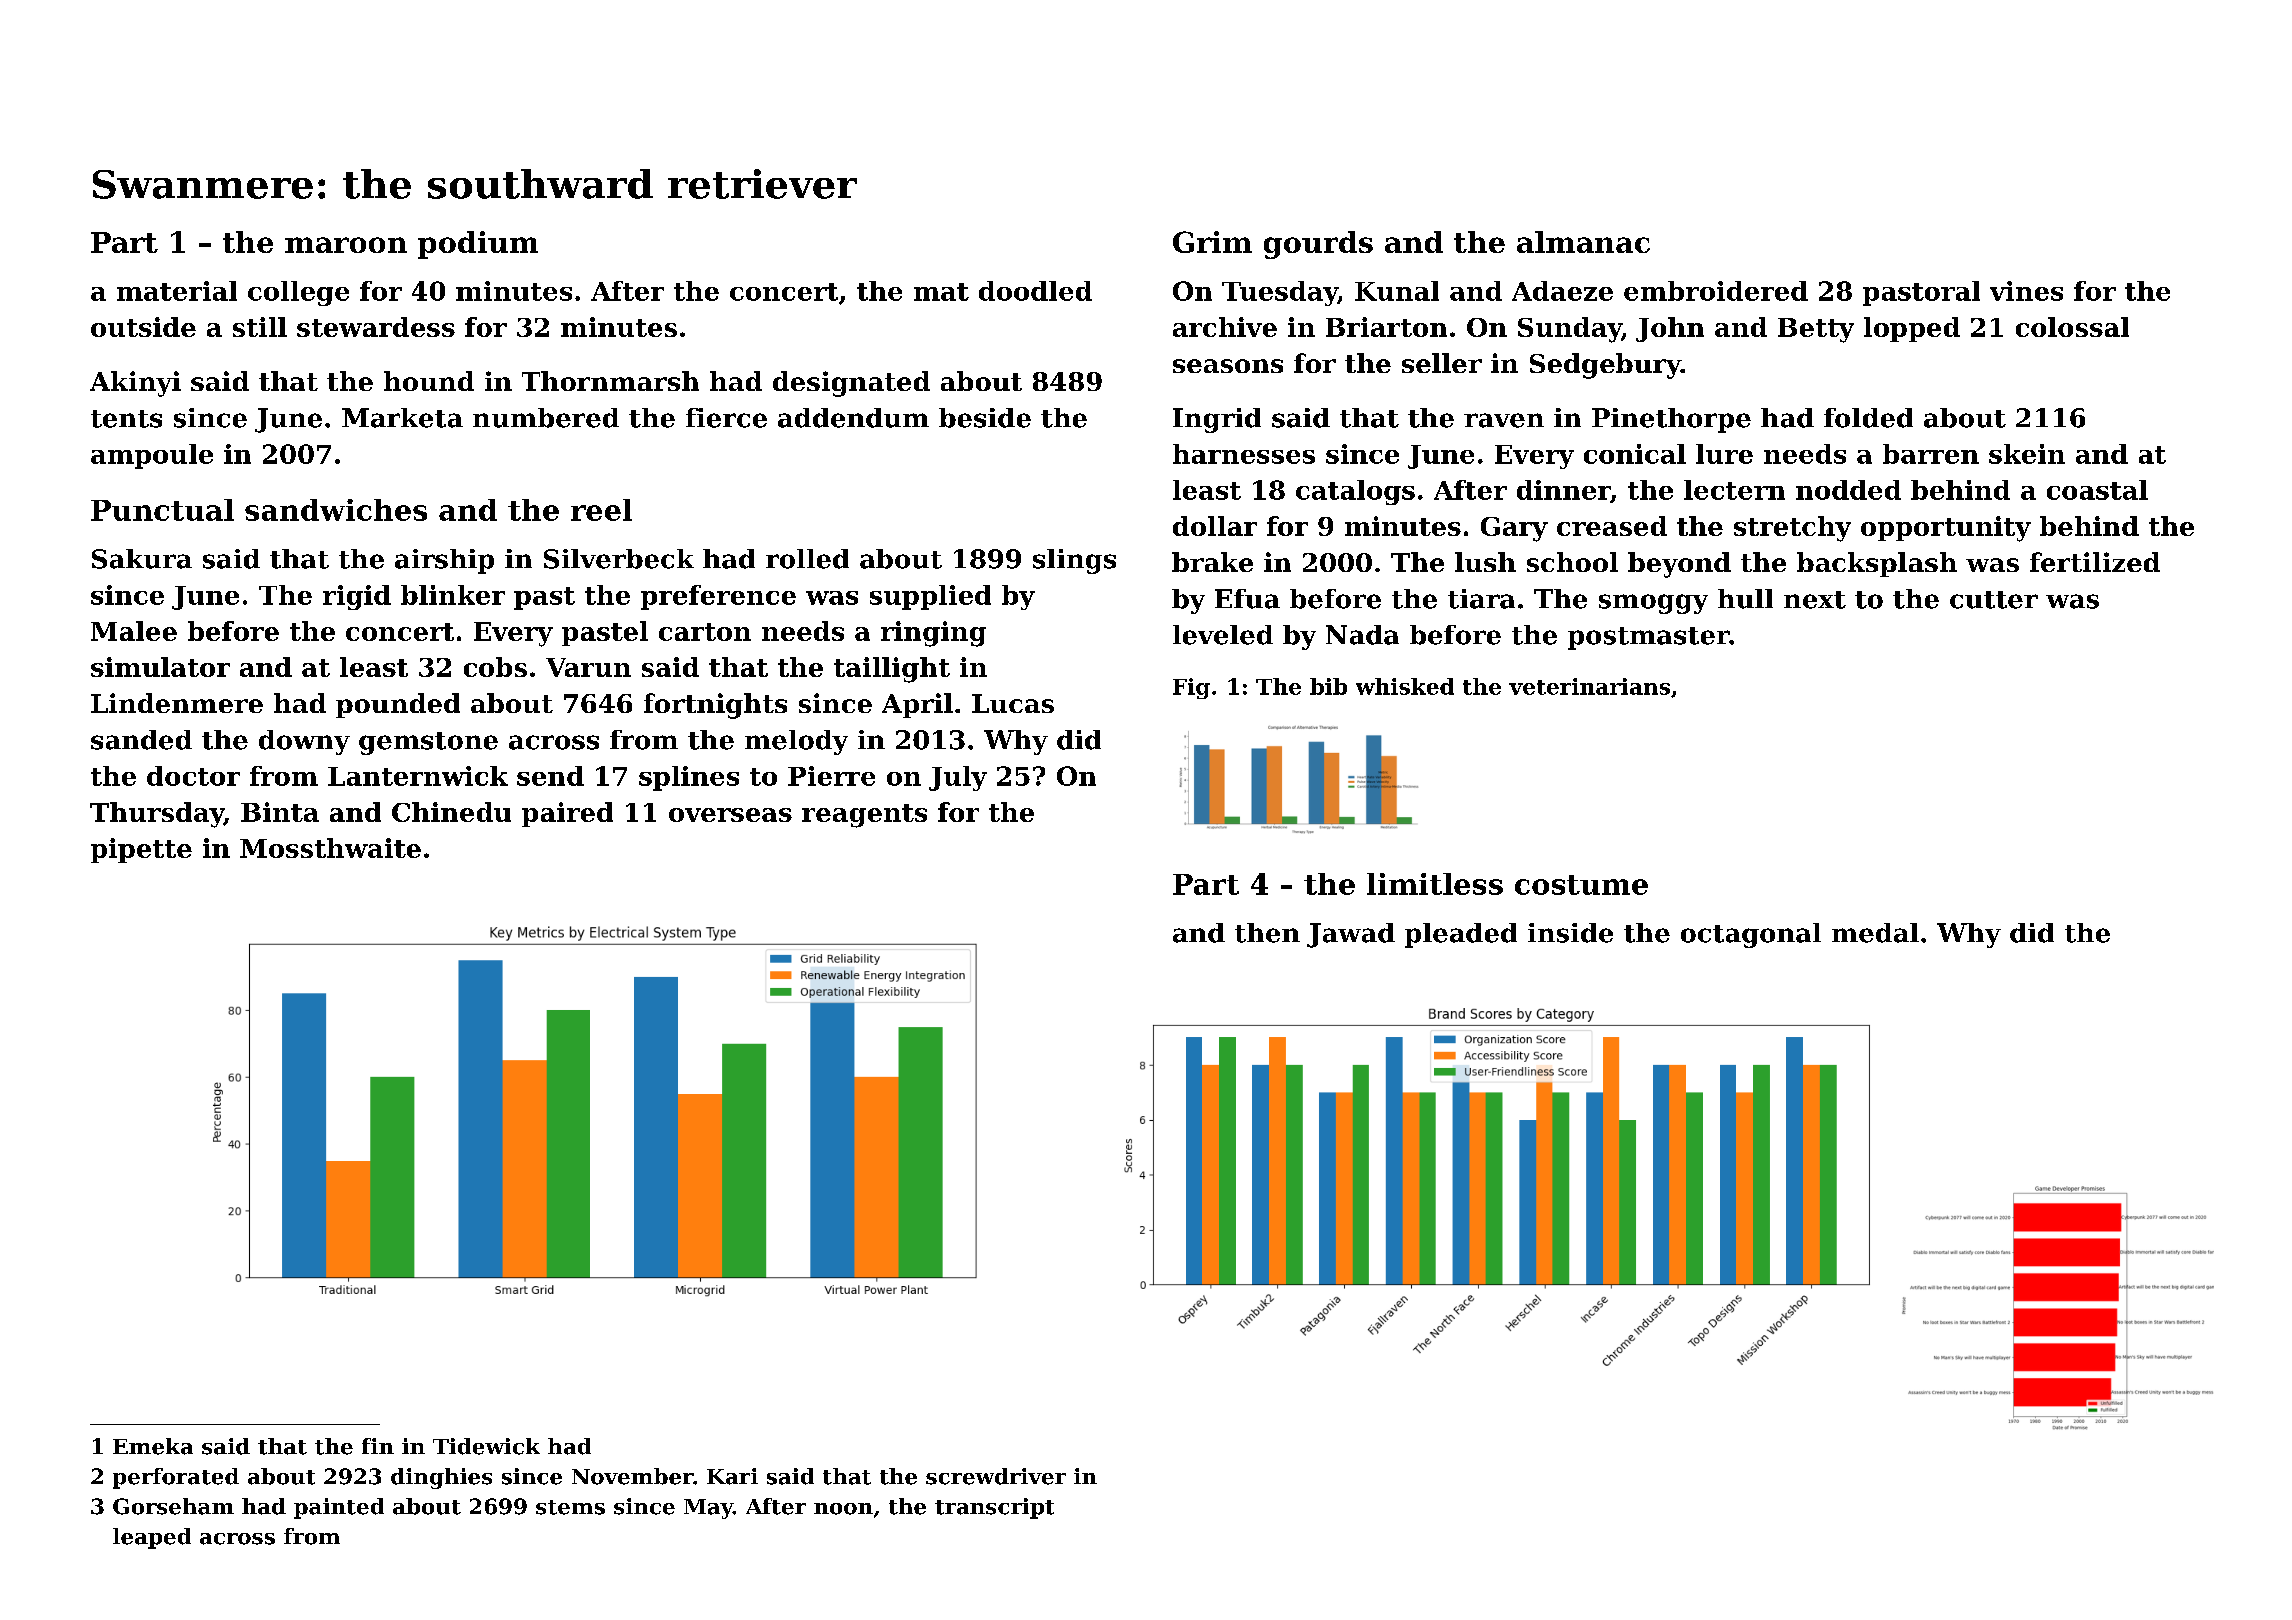 The image size is (2292, 1620). Describe the element at coordinates (930, 597) in the screenshot. I see `supplied` at that location.
